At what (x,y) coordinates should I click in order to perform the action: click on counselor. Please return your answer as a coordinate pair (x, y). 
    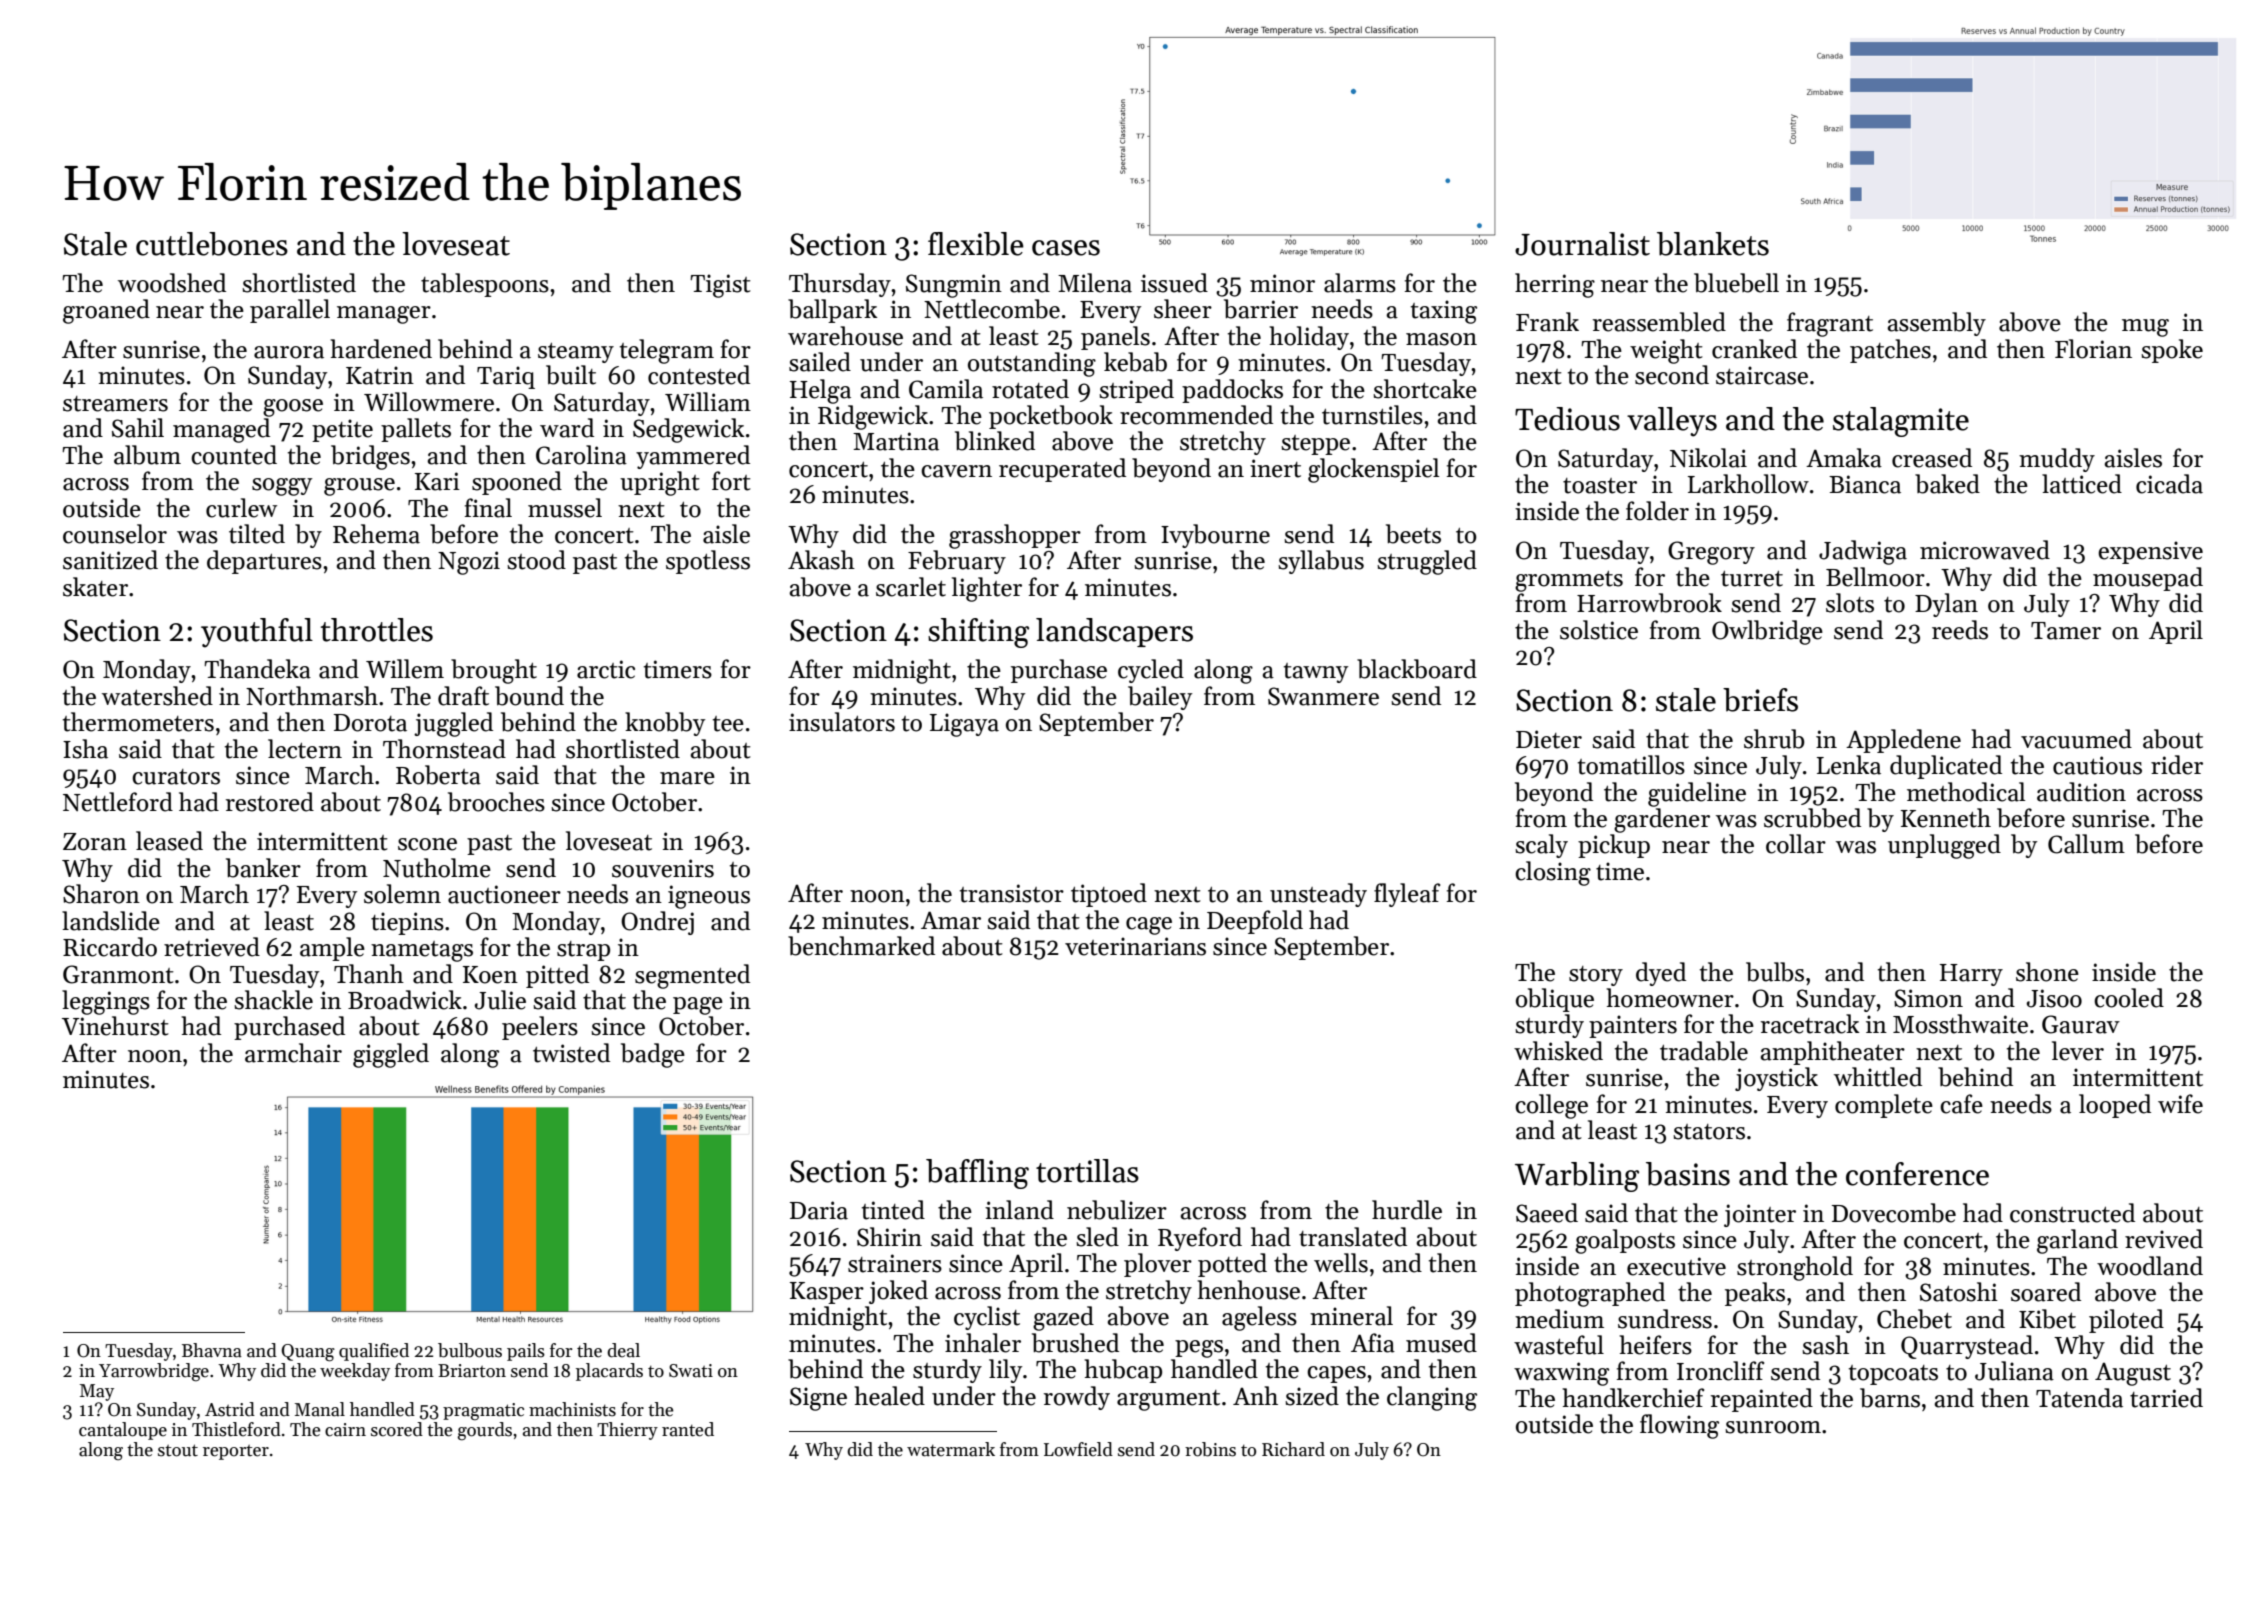
    Looking at the image, I should click on (115, 534).
